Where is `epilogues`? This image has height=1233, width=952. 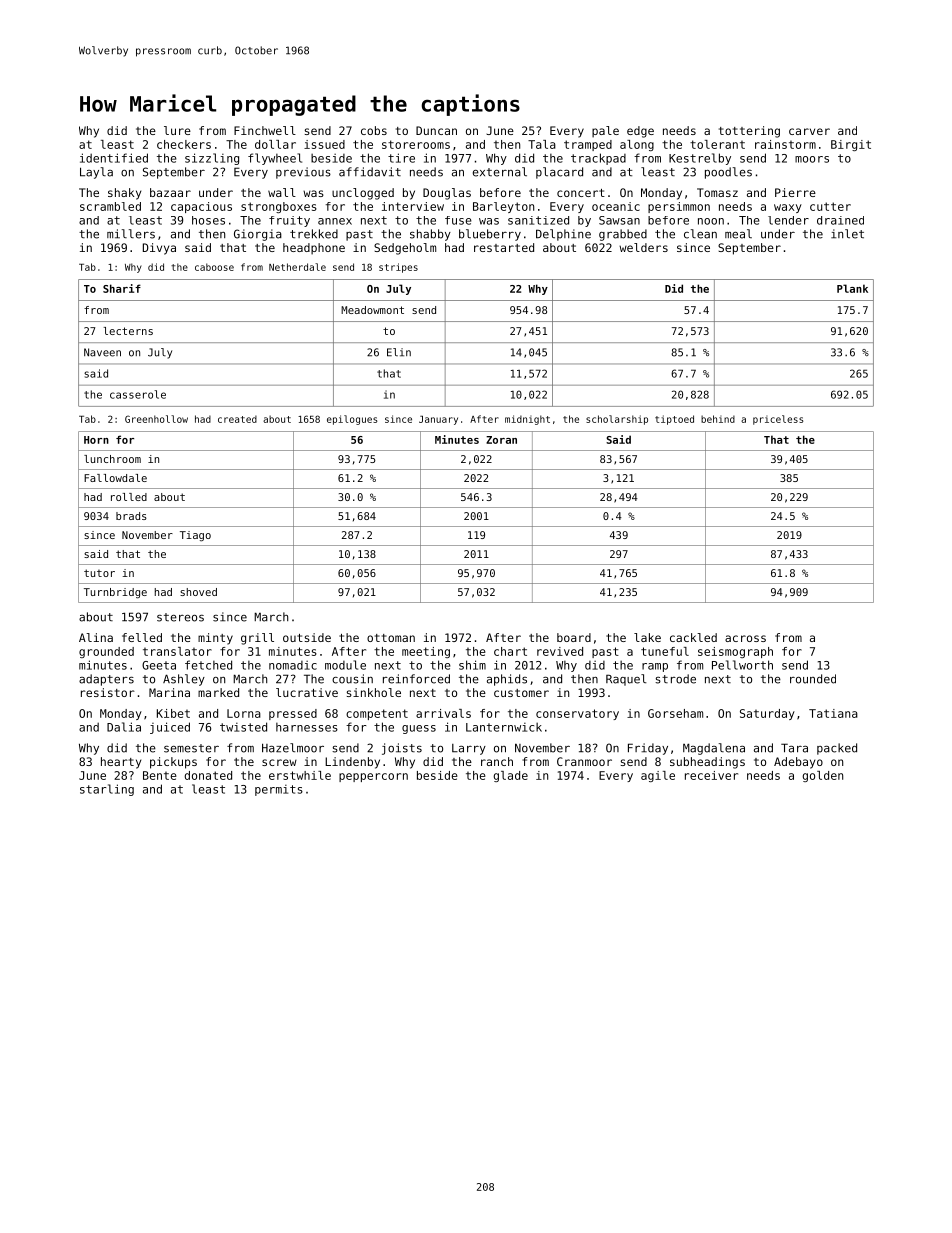
epilogues is located at coordinates (352, 420).
